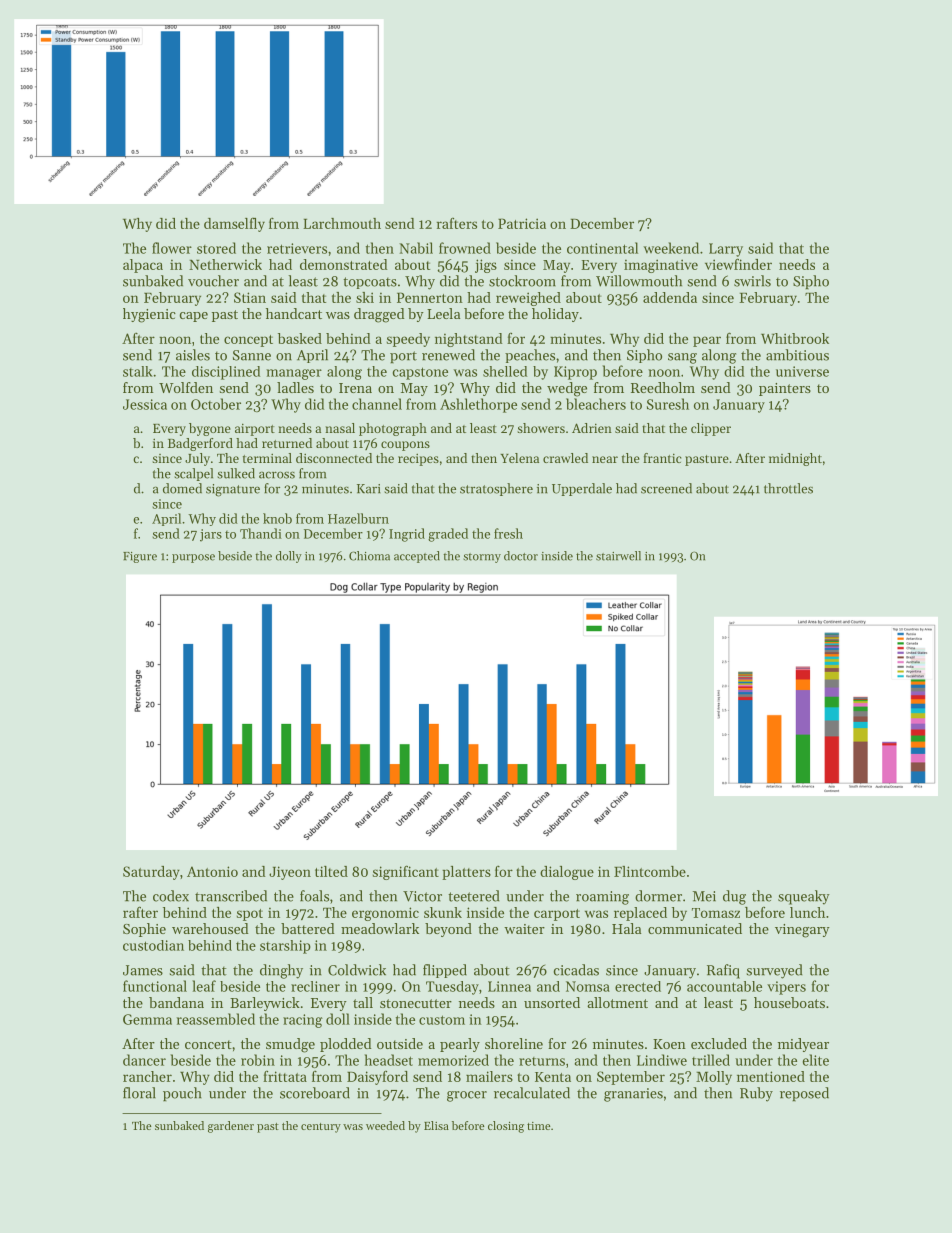  Describe the element at coordinates (172, 248) in the image. I see `flower` at that location.
